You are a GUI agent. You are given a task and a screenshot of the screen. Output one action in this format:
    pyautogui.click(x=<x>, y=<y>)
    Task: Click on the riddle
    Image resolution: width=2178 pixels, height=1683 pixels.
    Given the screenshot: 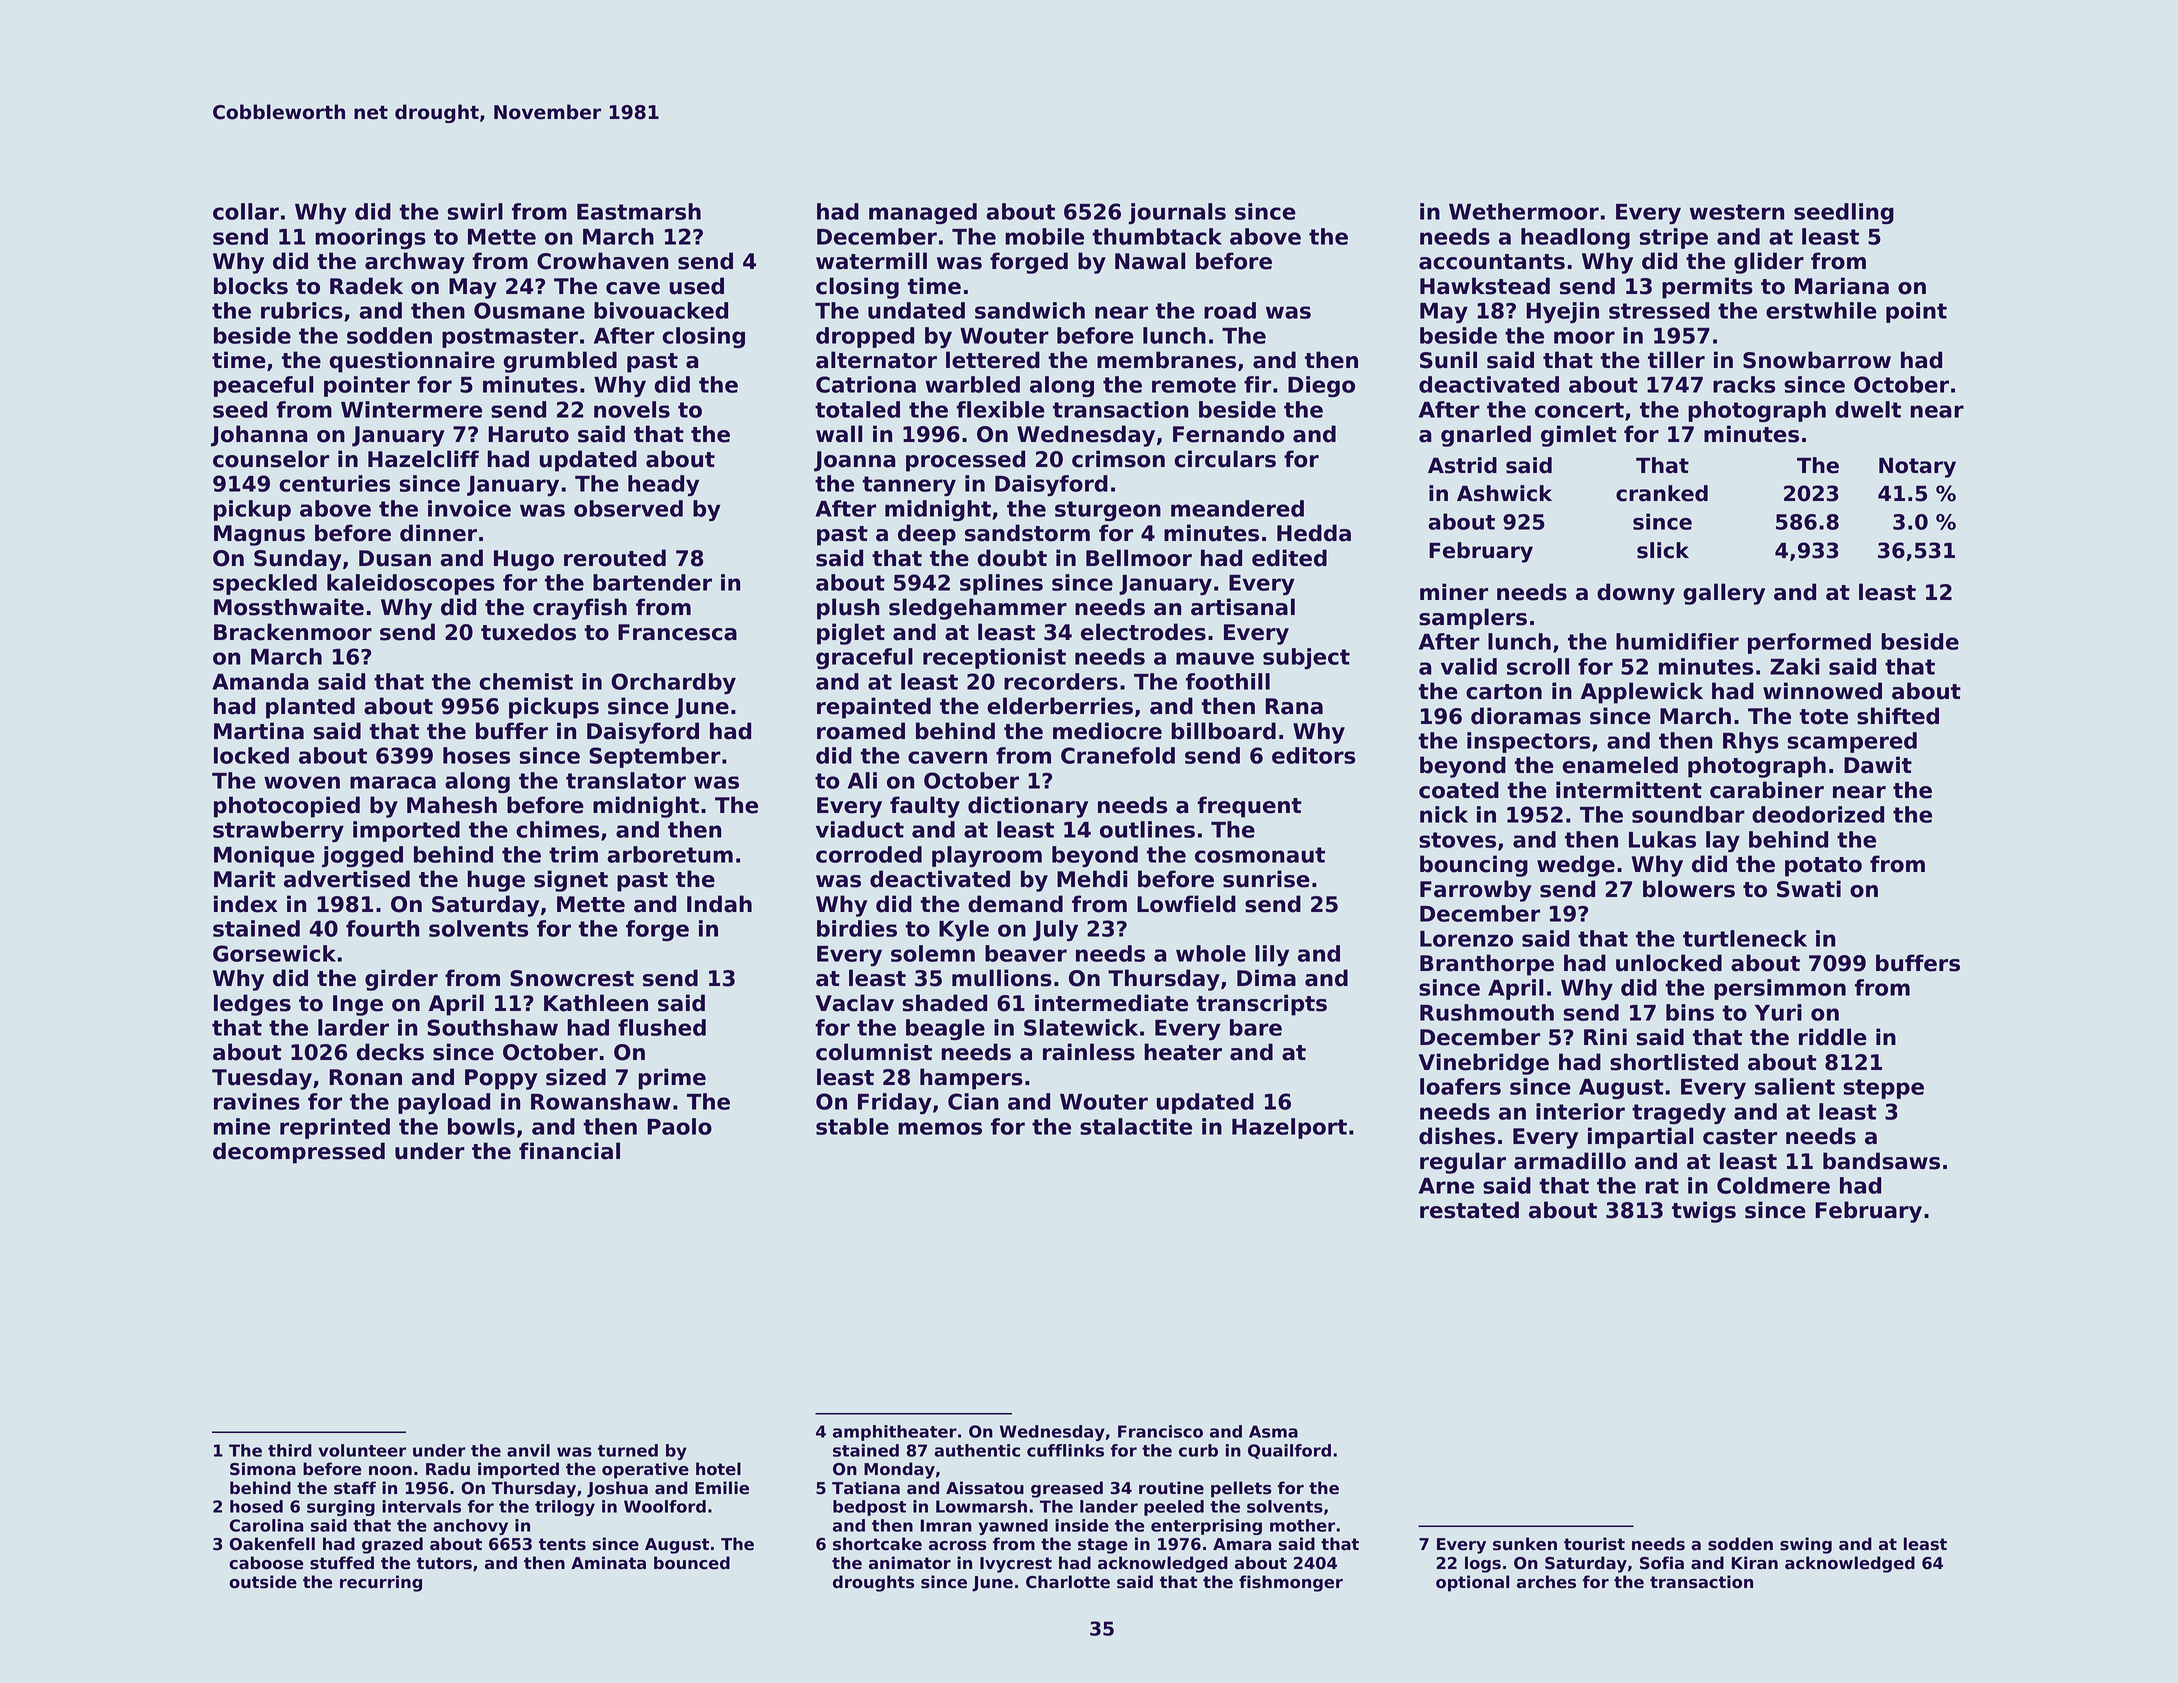 What is the action you would take?
    pyautogui.click(x=1833, y=1037)
